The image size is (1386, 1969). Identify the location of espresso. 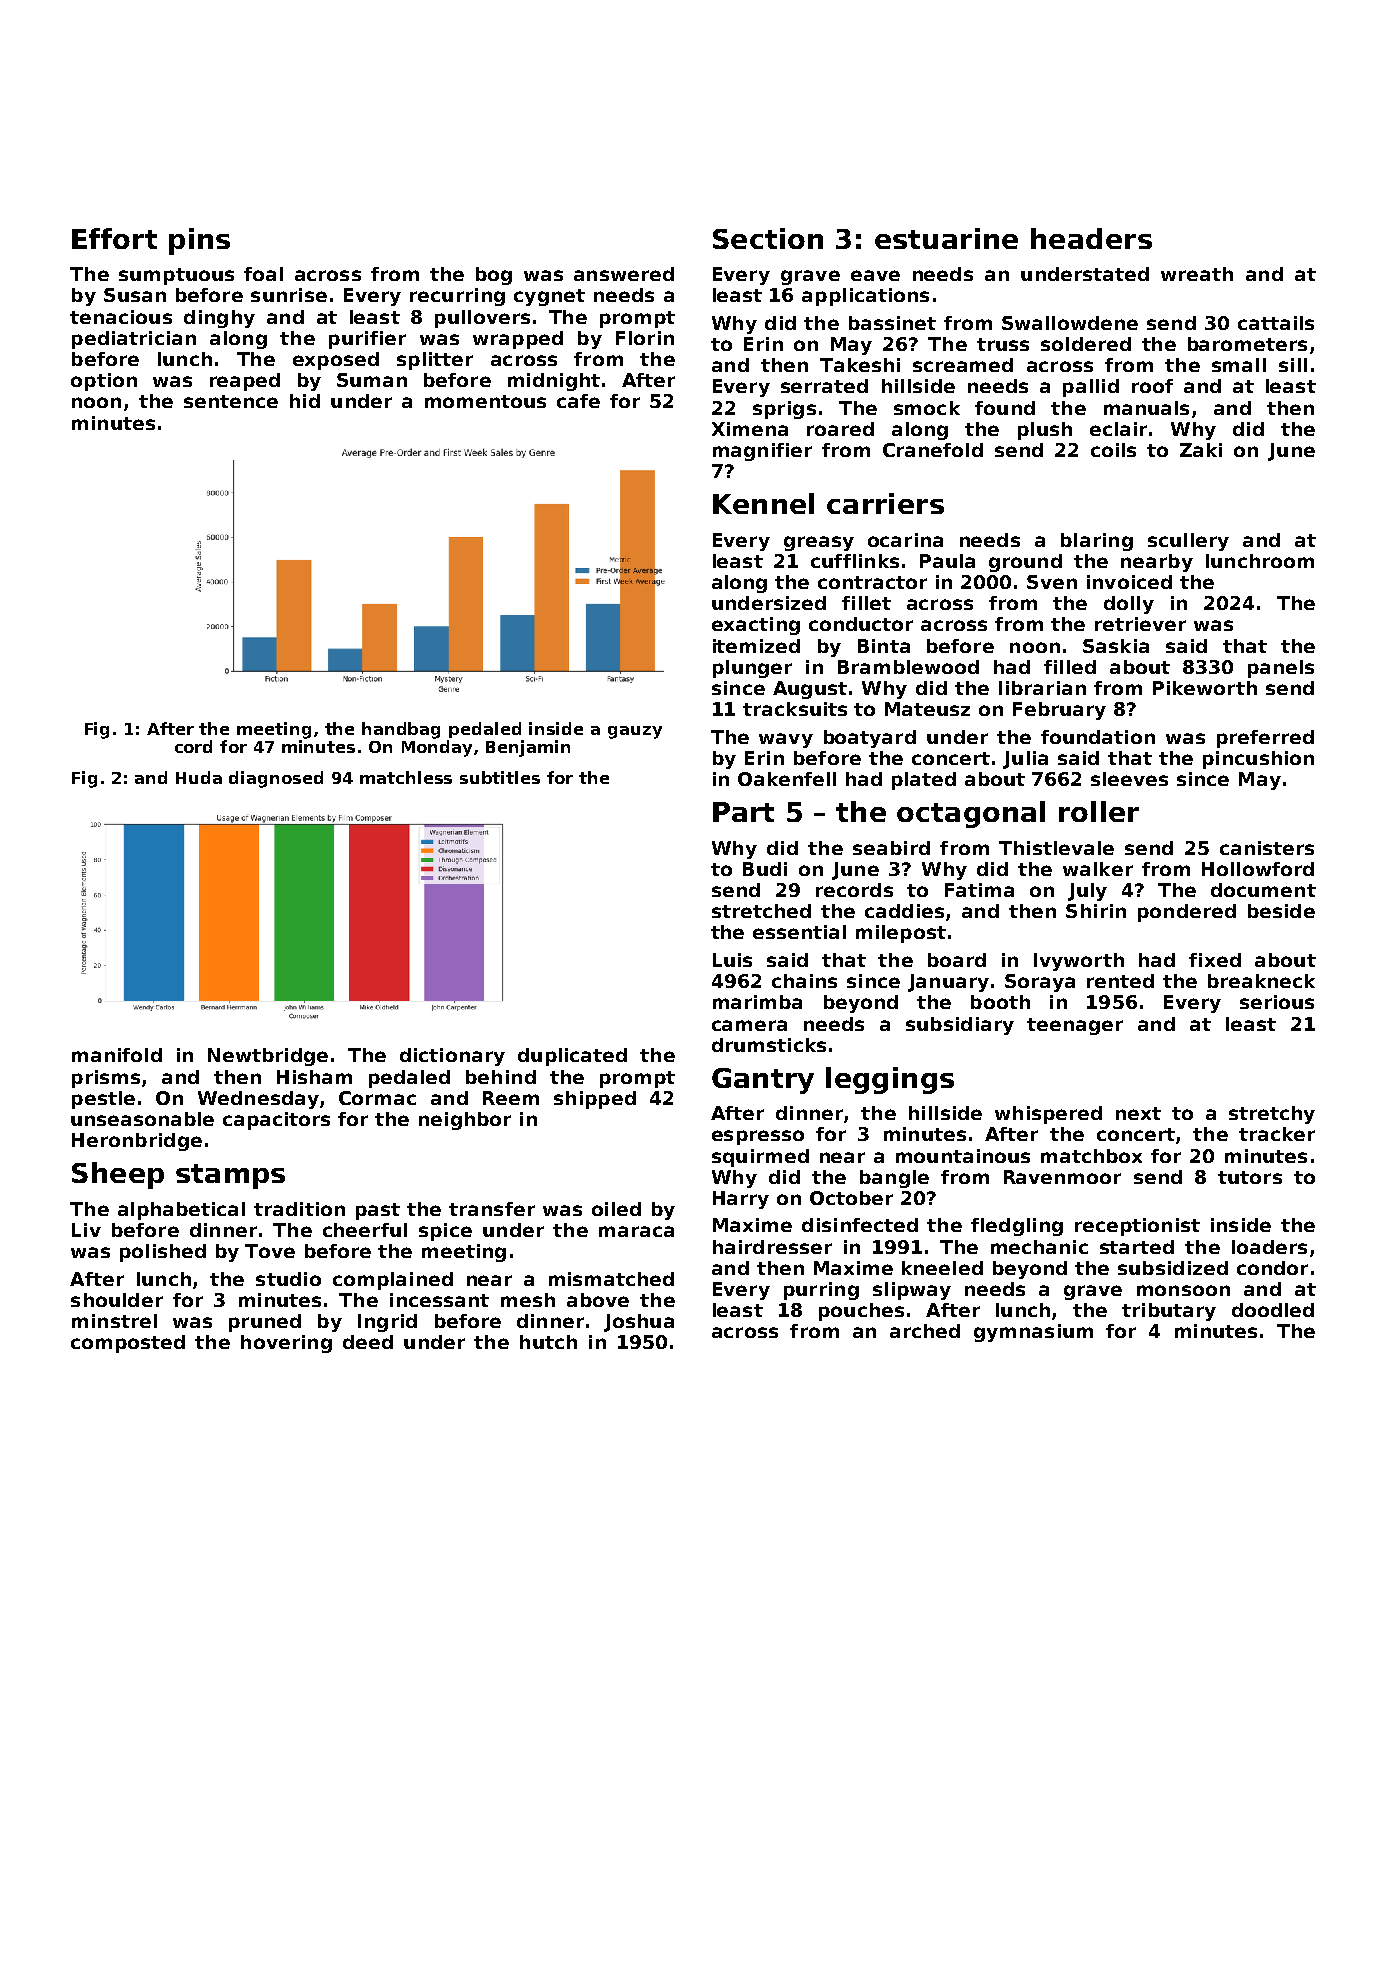
(758, 1137).
